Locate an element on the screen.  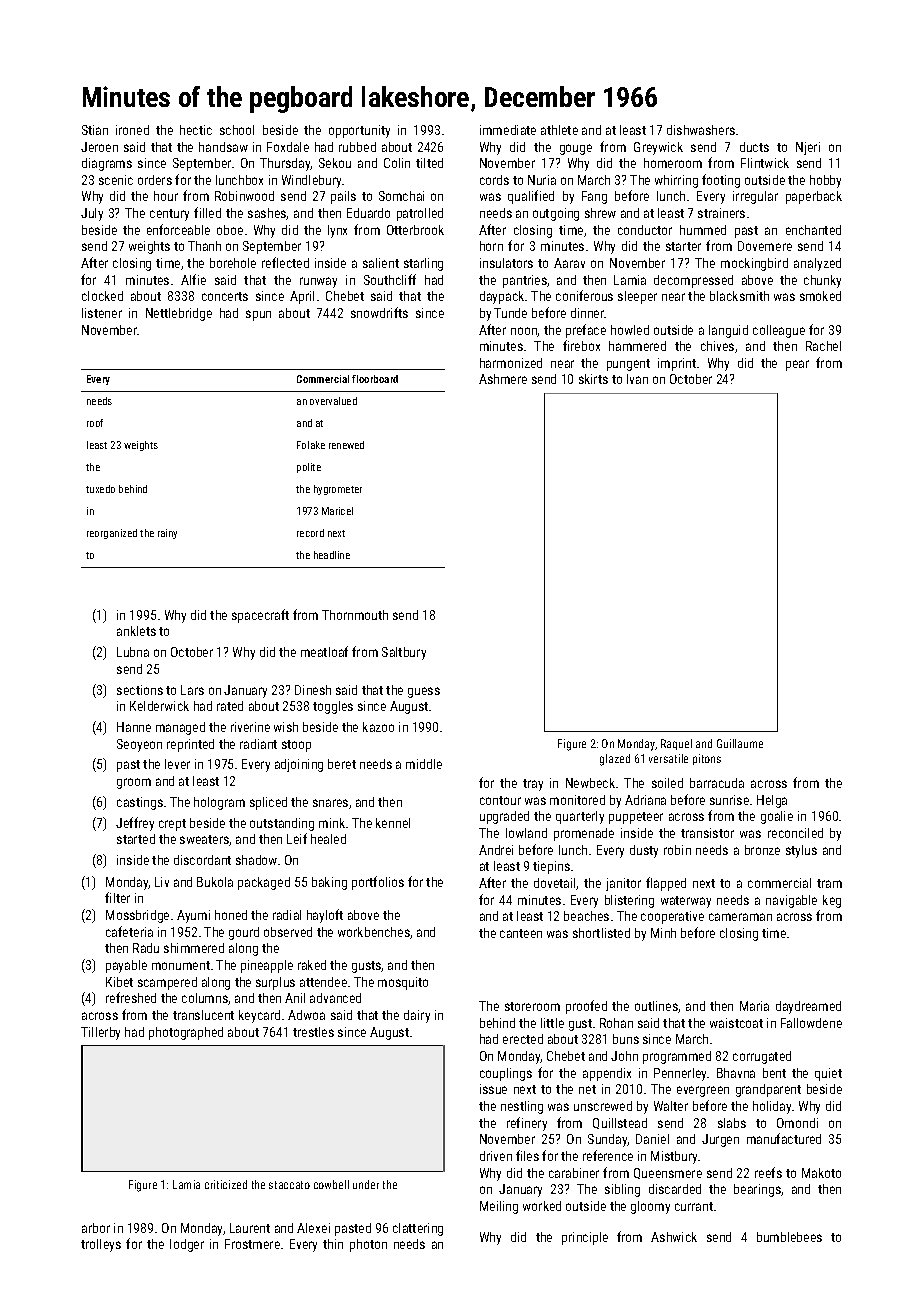
listener is located at coordinates (102, 313).
